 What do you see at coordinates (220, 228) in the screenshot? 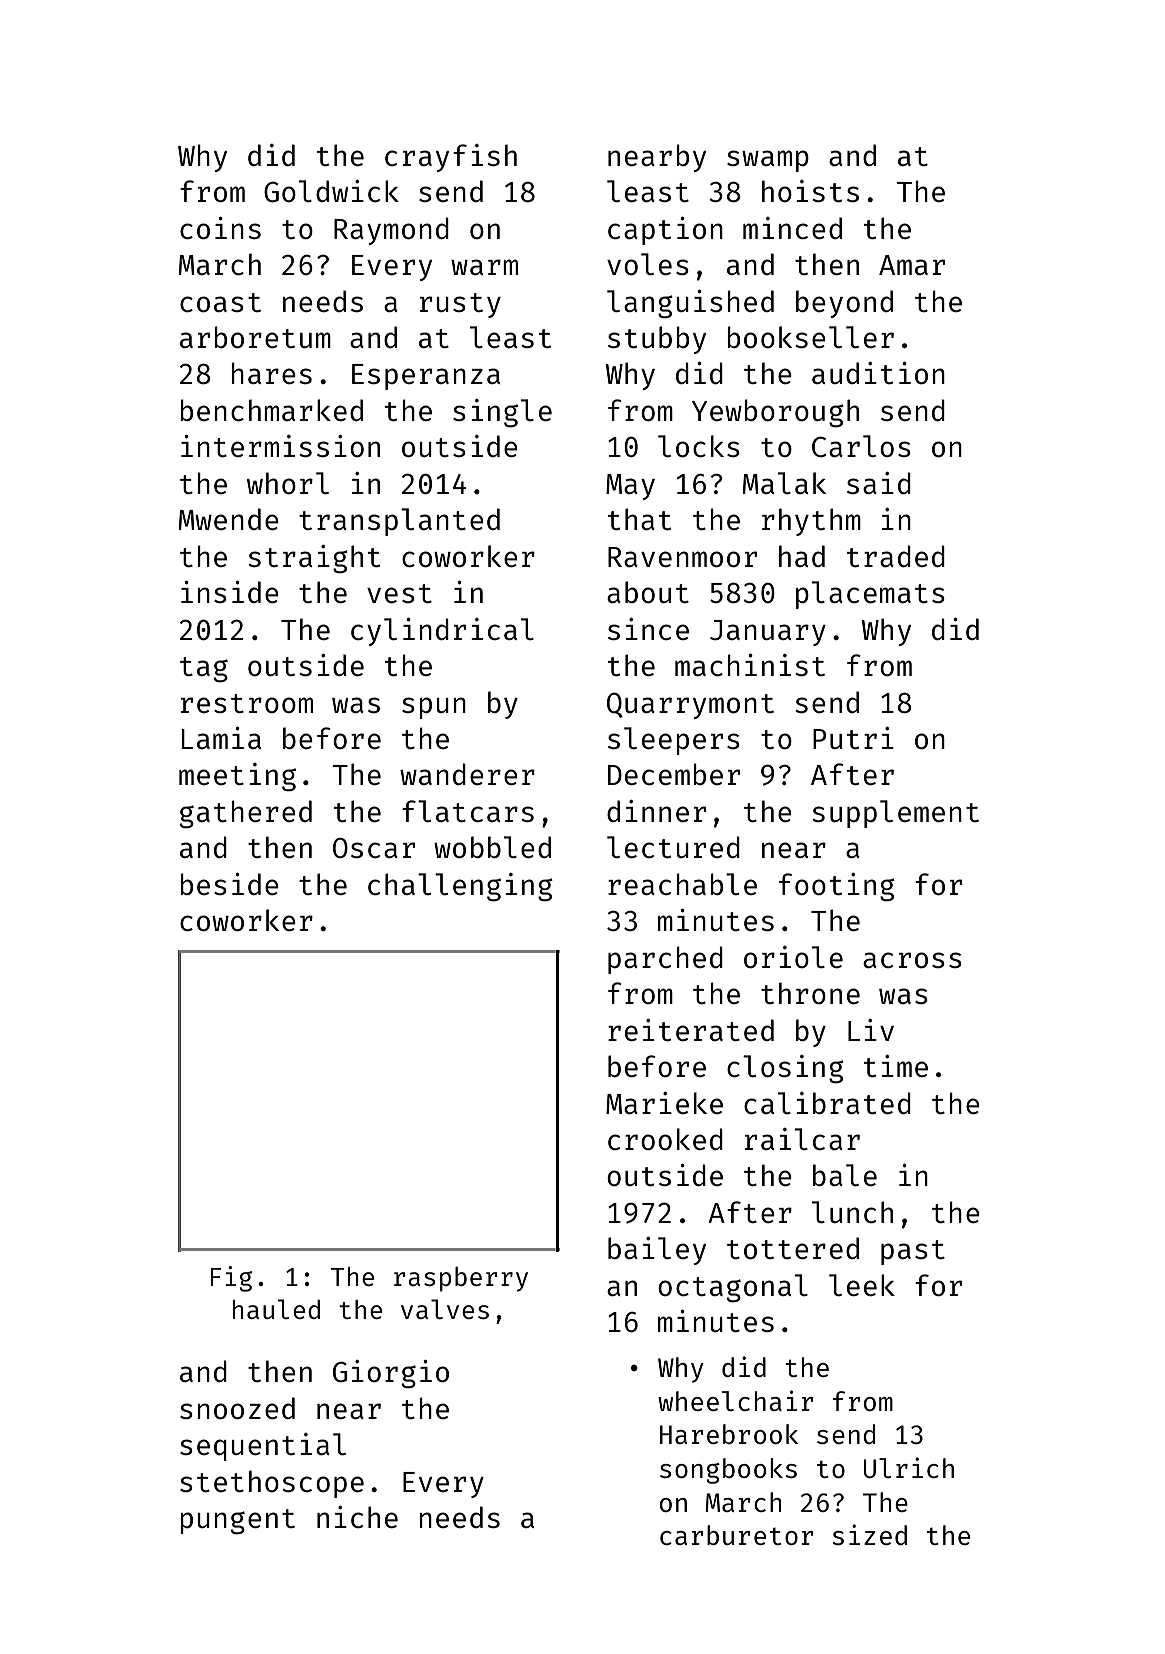
I see `coins` at bounding box center [220, 228].
